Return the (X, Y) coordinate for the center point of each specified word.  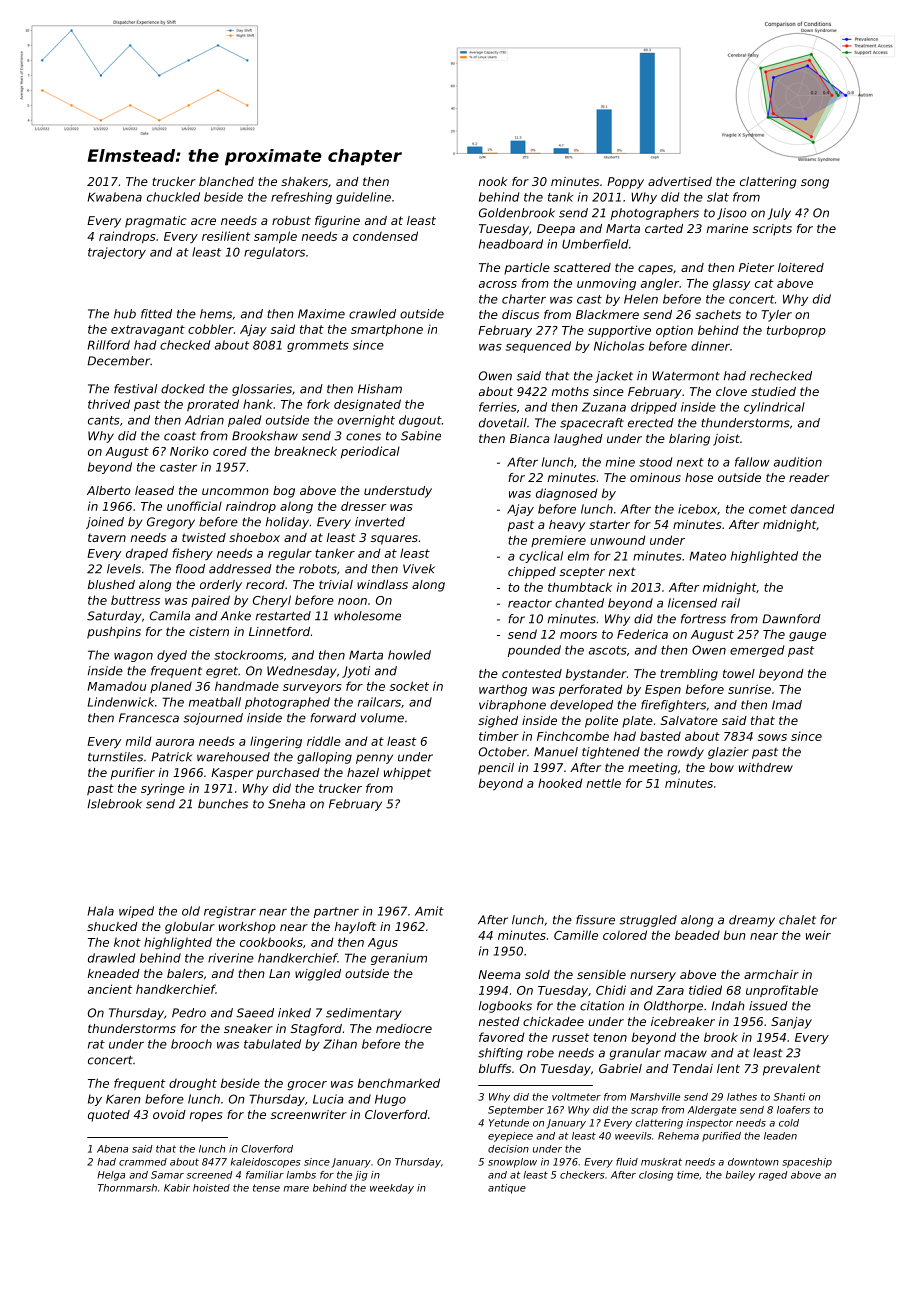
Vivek (419, 569)
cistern (209, 631)
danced (812, 509)
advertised (680, 181)
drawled (111, 958)
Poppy (625, 183)
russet (570, 1037)
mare (296, 1189)
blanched (226, 181)
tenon (610, 1037)
